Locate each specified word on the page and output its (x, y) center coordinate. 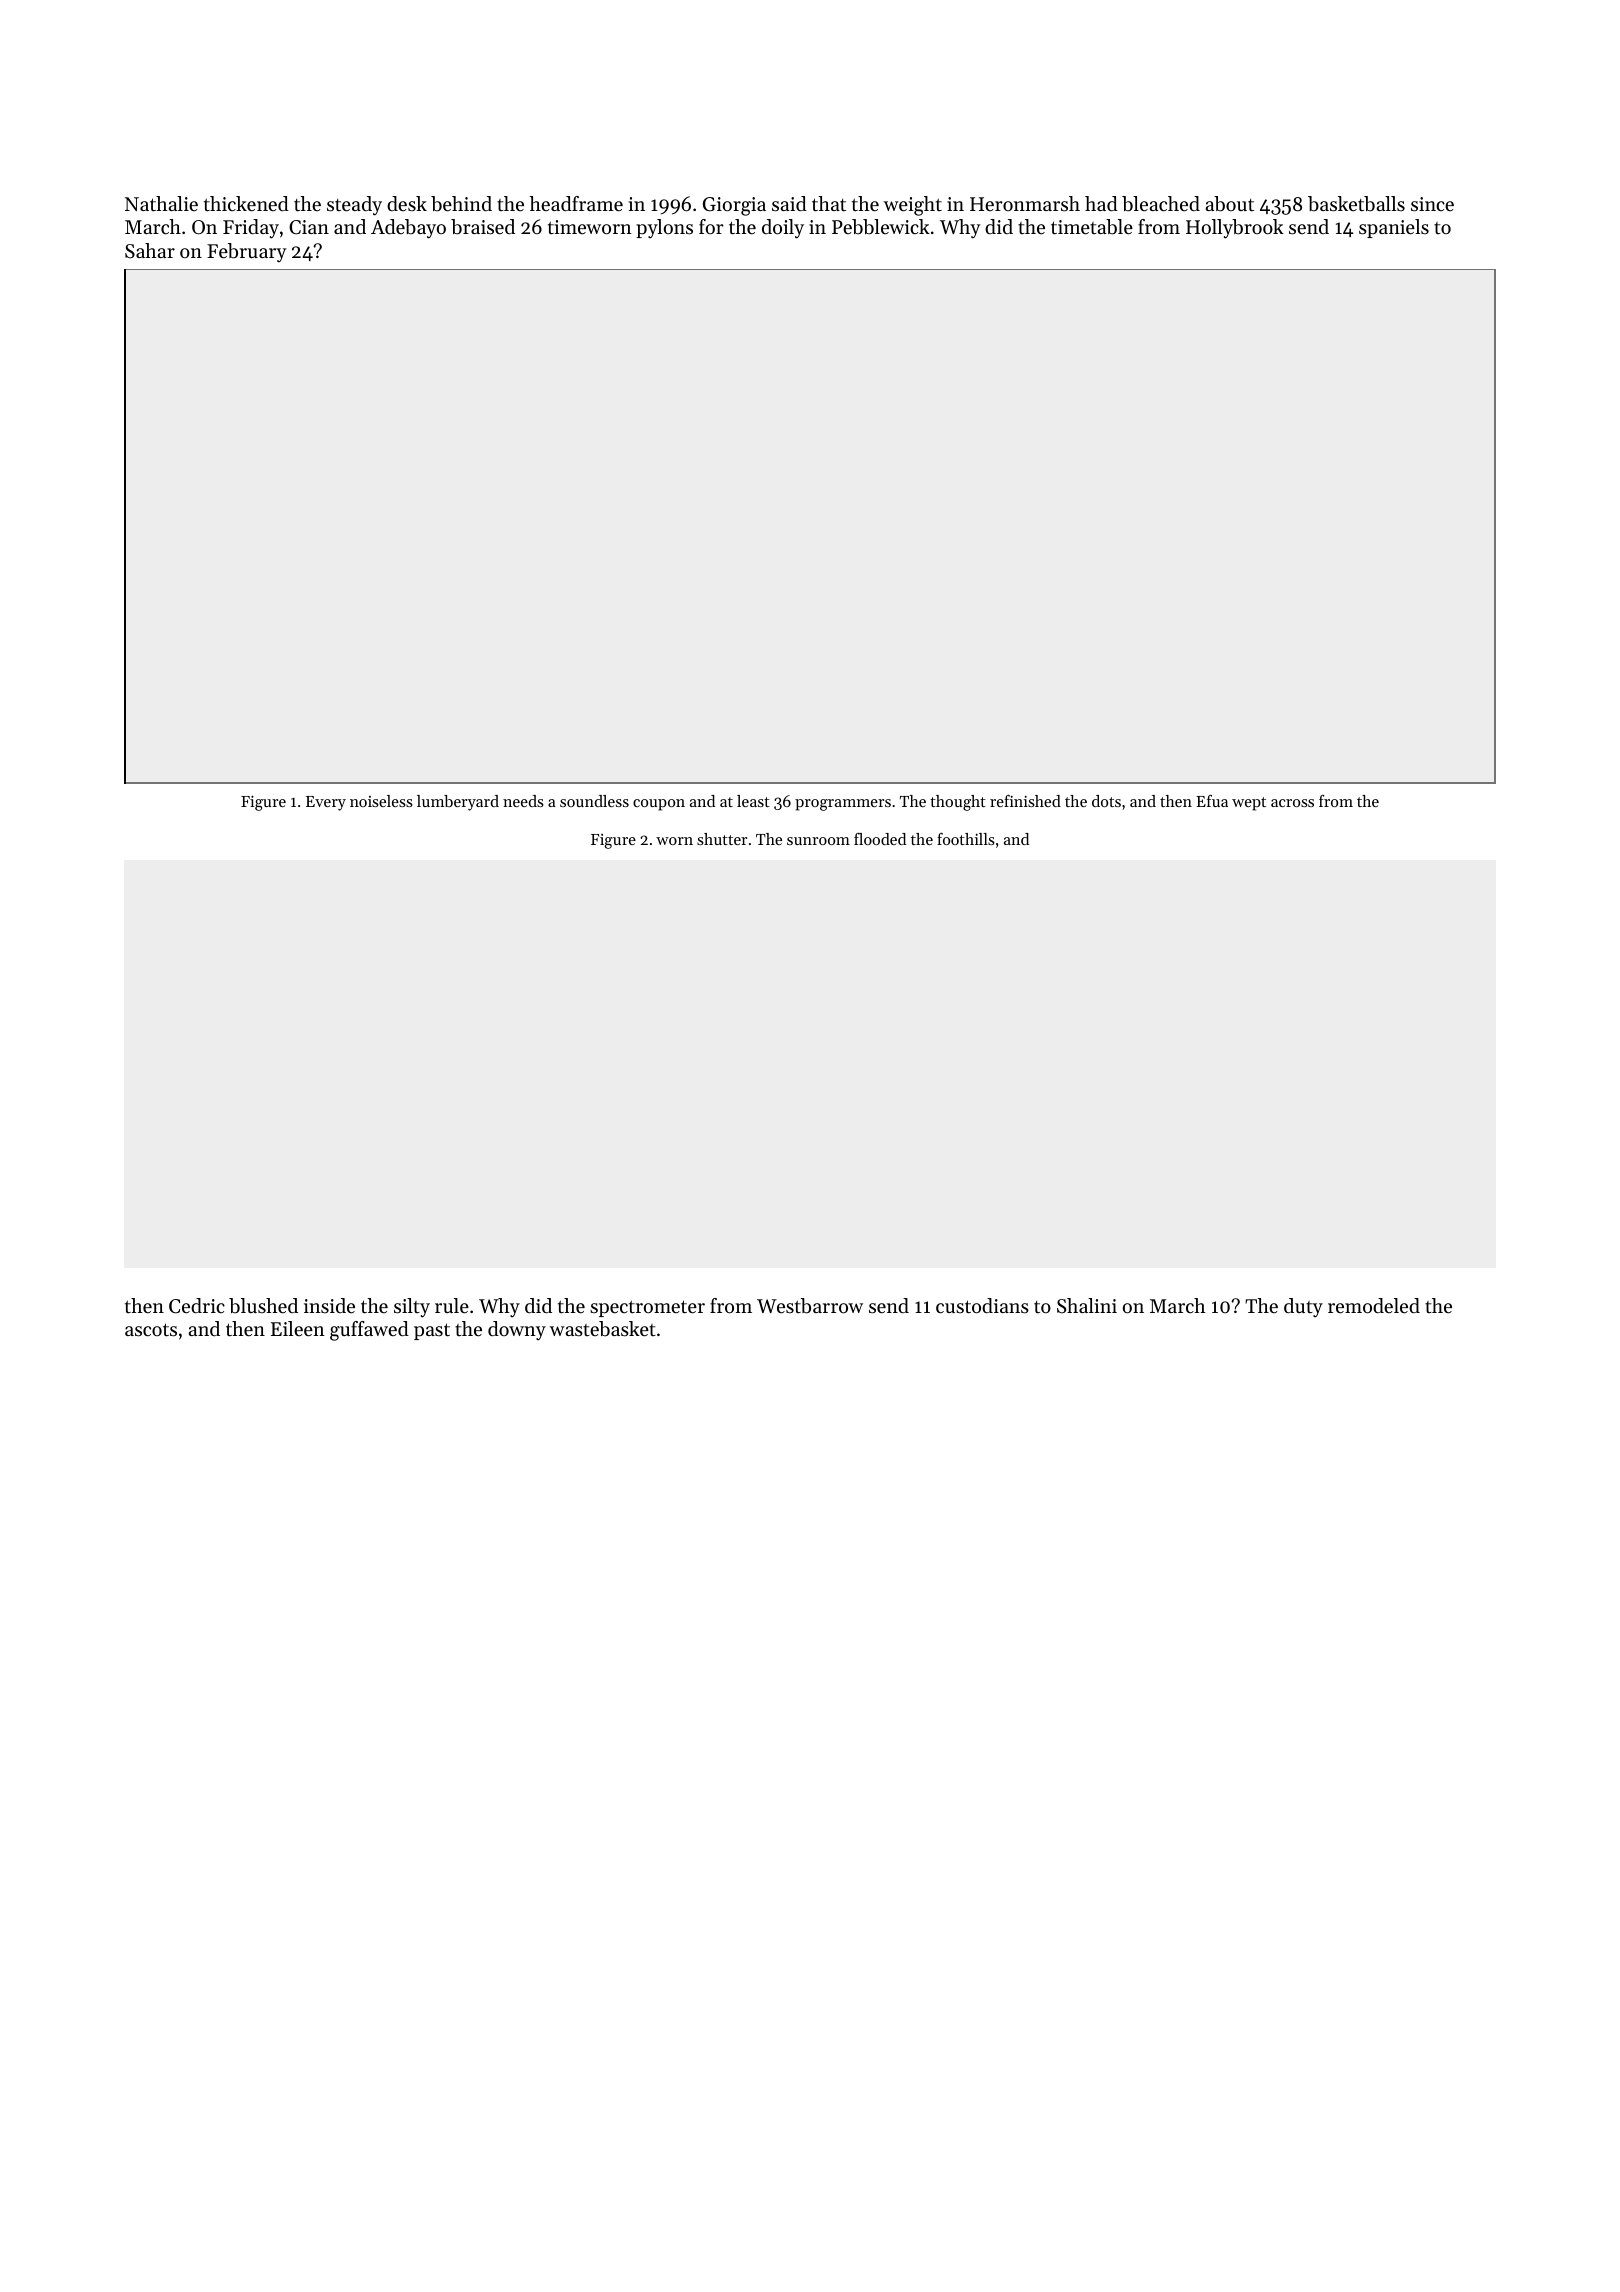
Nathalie (161, 204)
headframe (576, 204)
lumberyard (458, 803)
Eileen (298, 1329)
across (1292, 803)
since (1432, 204)
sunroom (818, 841)
